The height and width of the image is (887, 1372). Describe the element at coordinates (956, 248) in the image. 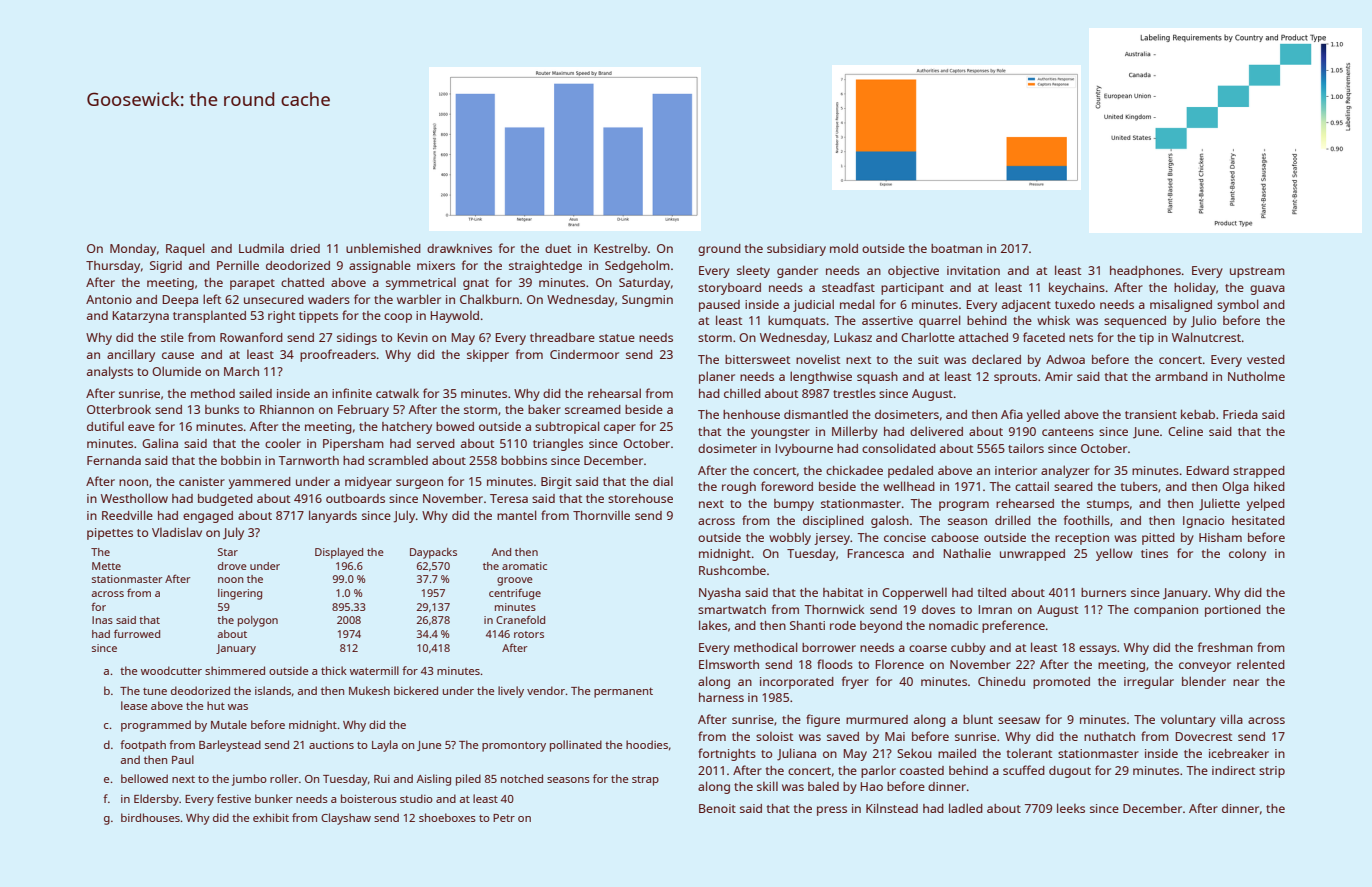

I see `boatman` at that location.
